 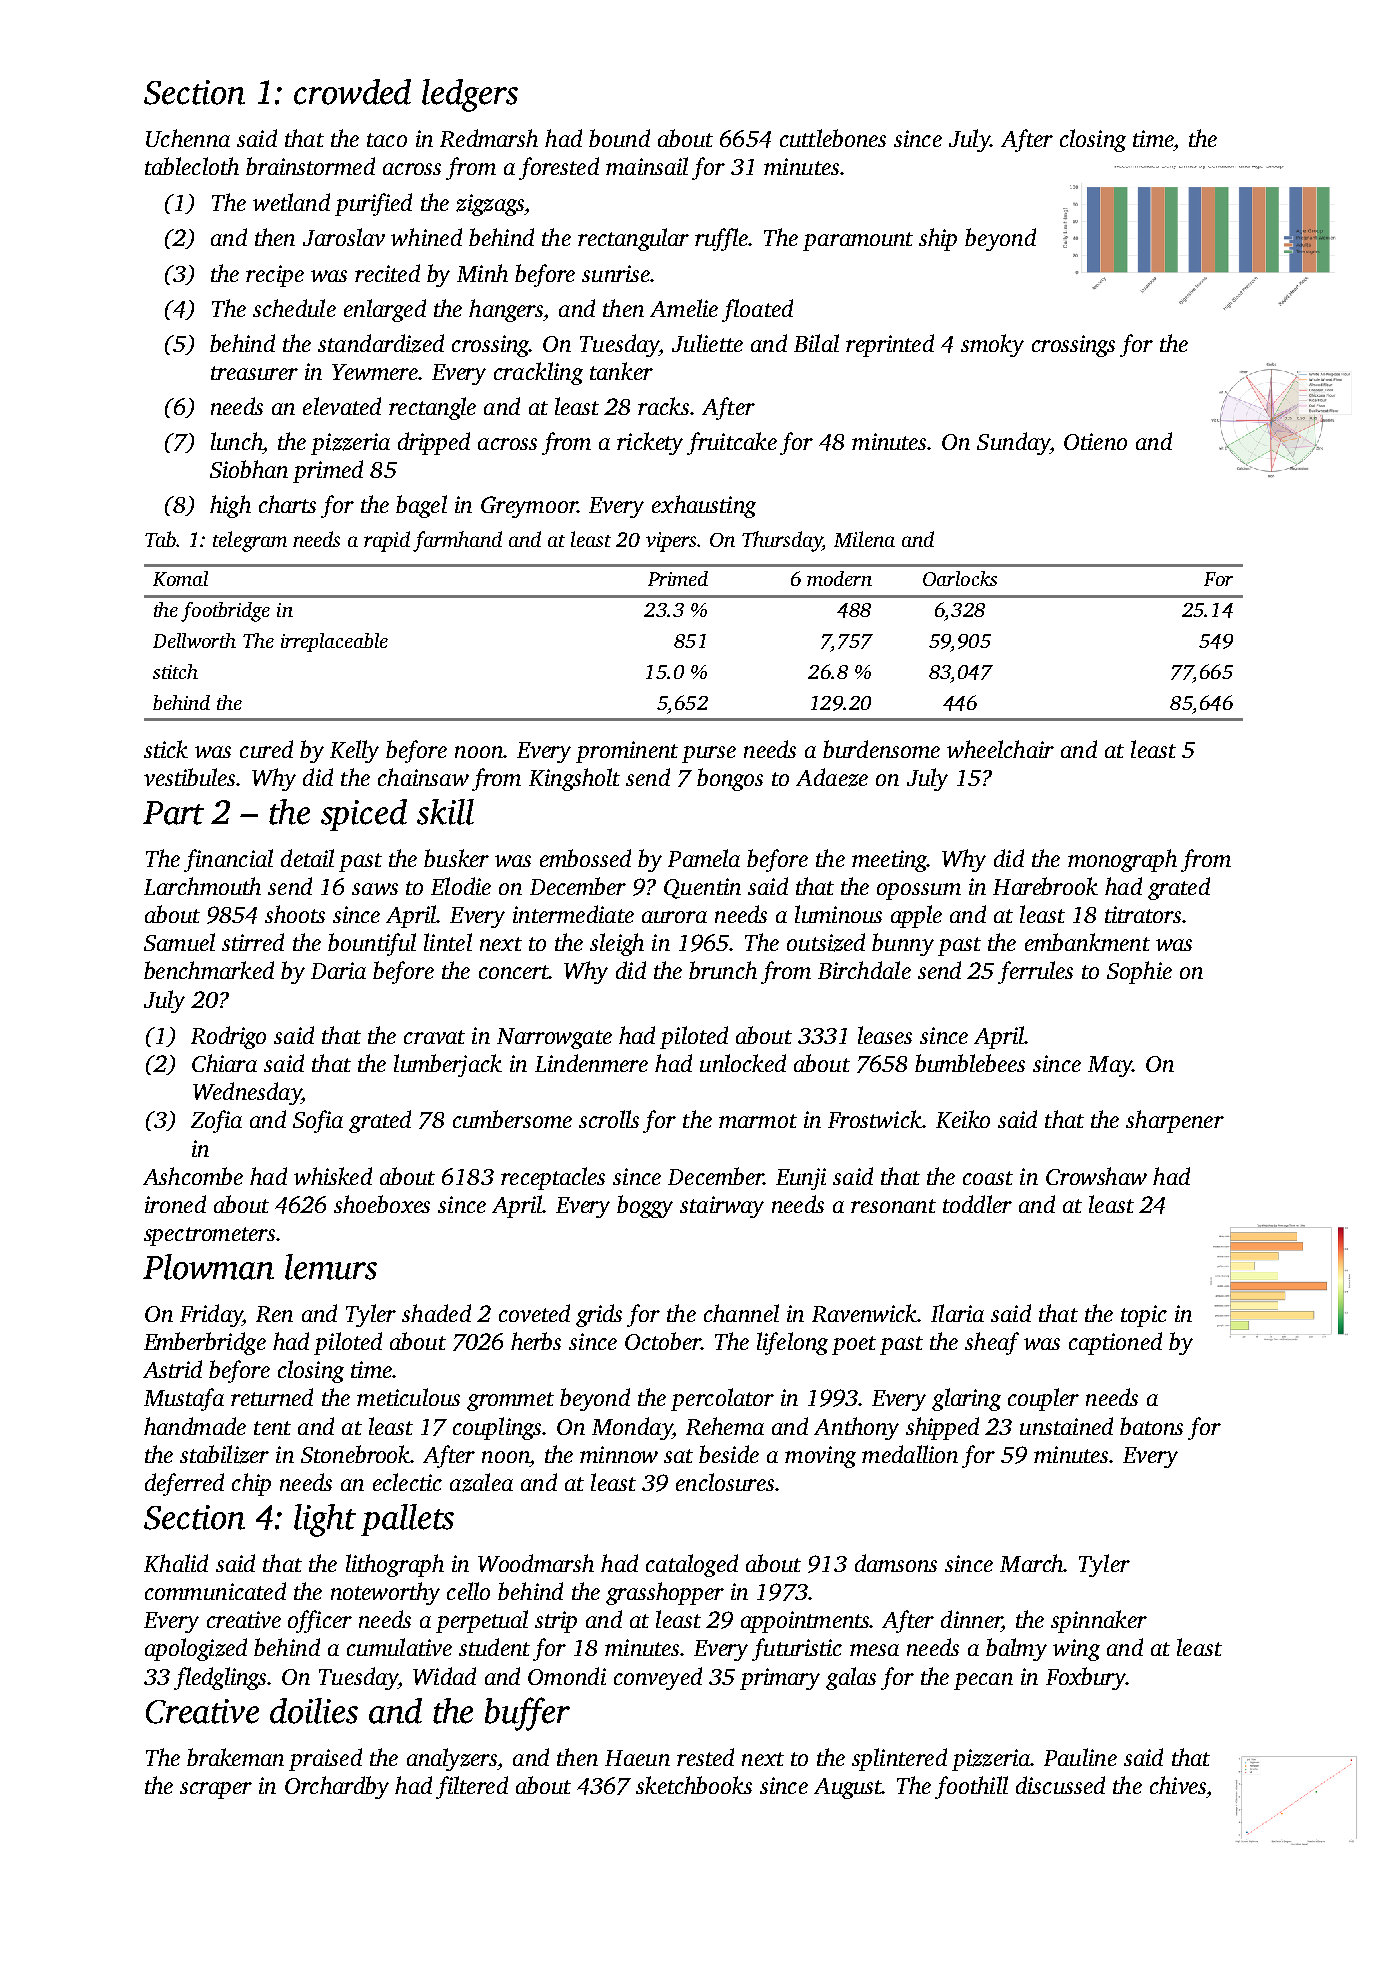 I want to click on sketchbooks, so click(x=694, y=1785).
